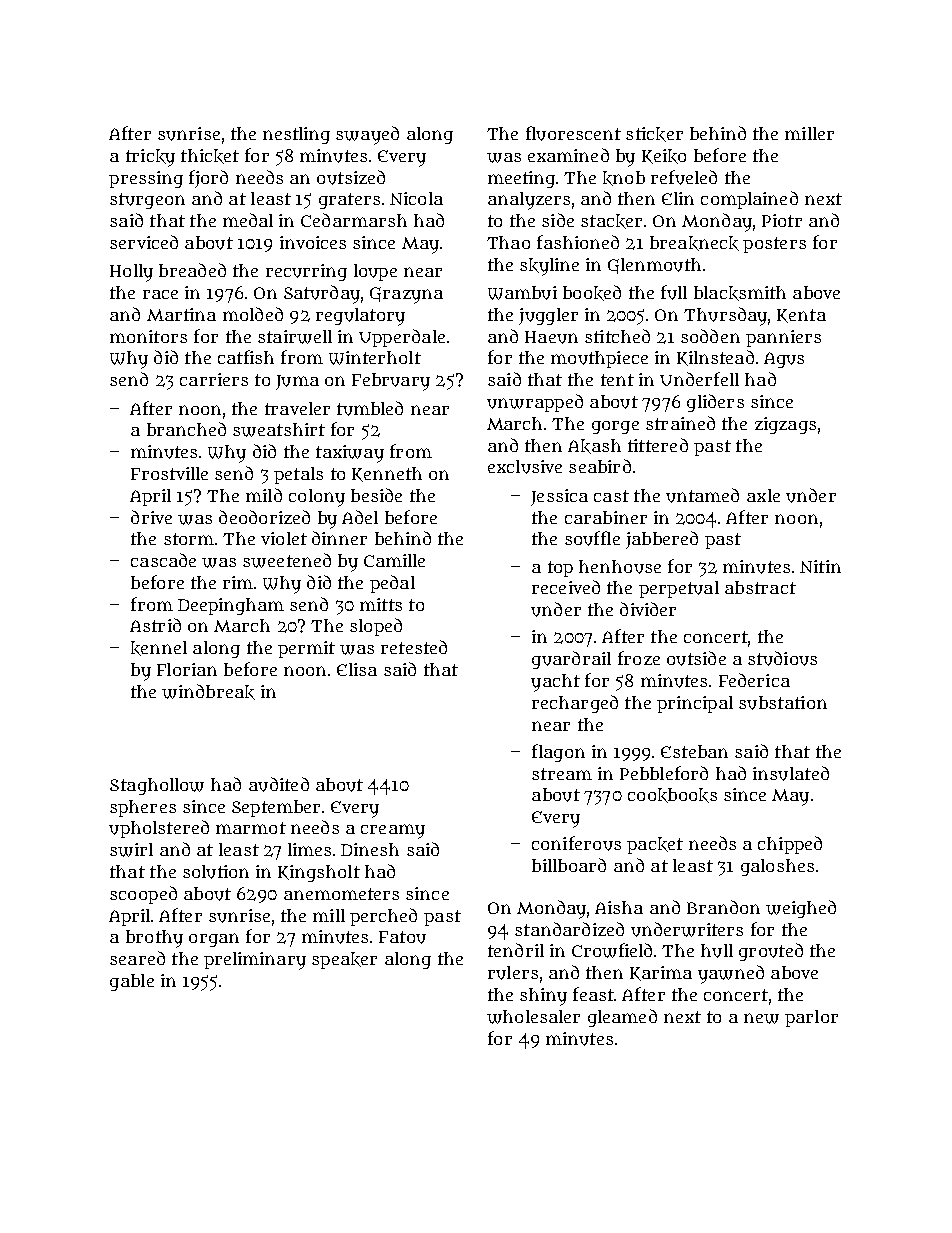 The width and height of the screenshot is (952, 1233). I want to click on upholstered, so click(159, 829).
